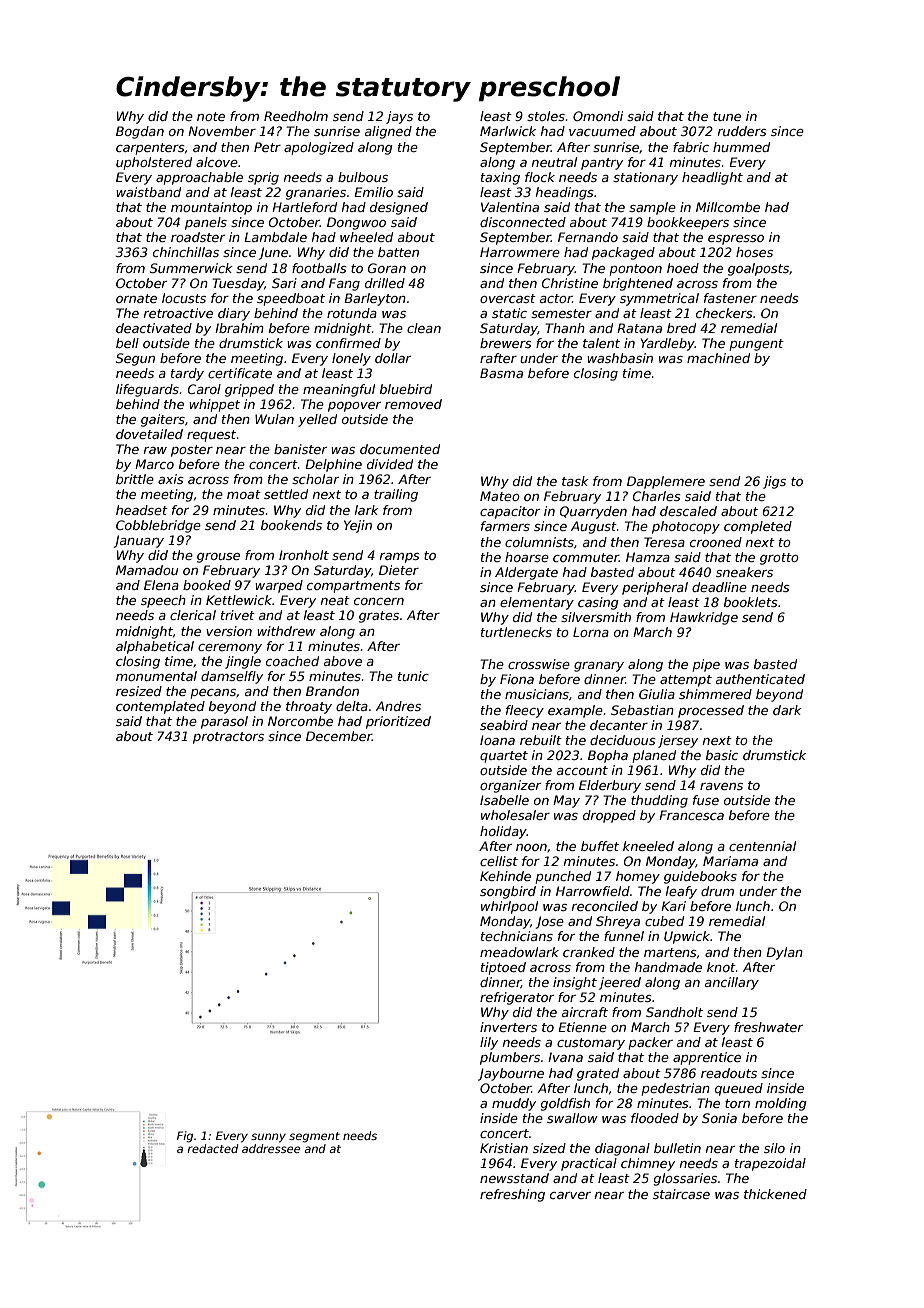  What do you see at coordinates (520, 252) in the screenshot?
I see `Harrowmere` at bounding box center [520, 252].
